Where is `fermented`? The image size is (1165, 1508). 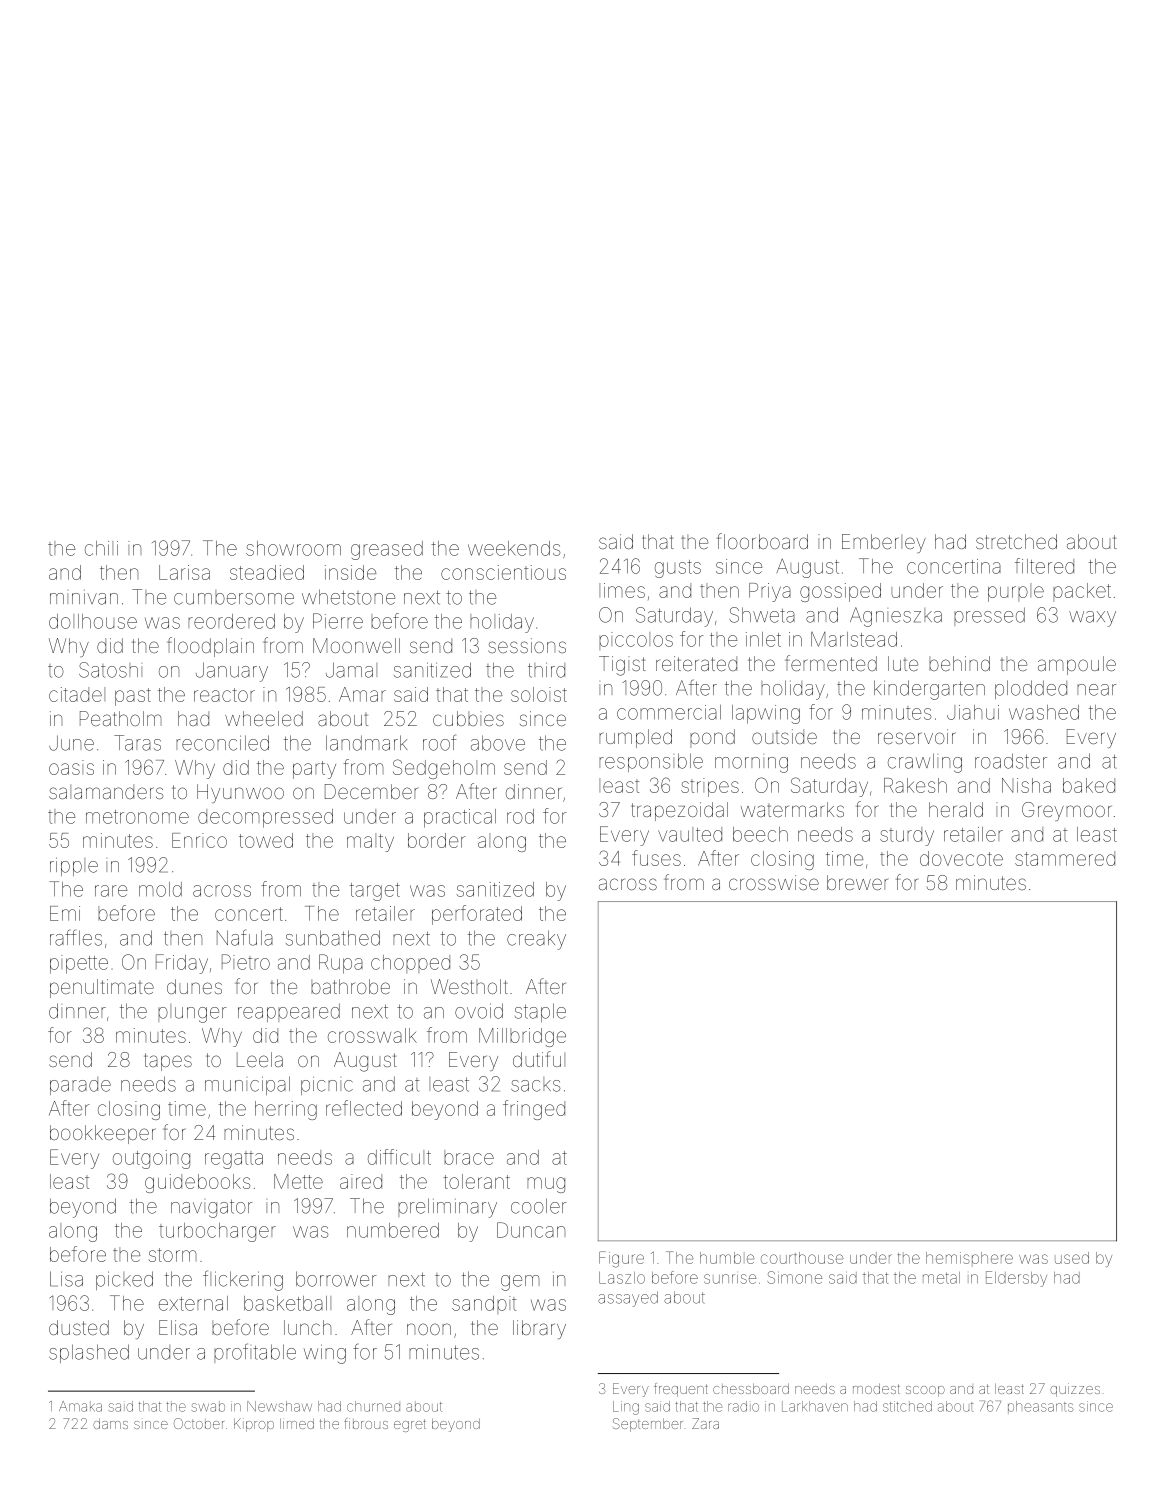 fermented is located at coordinates (831, 663).
